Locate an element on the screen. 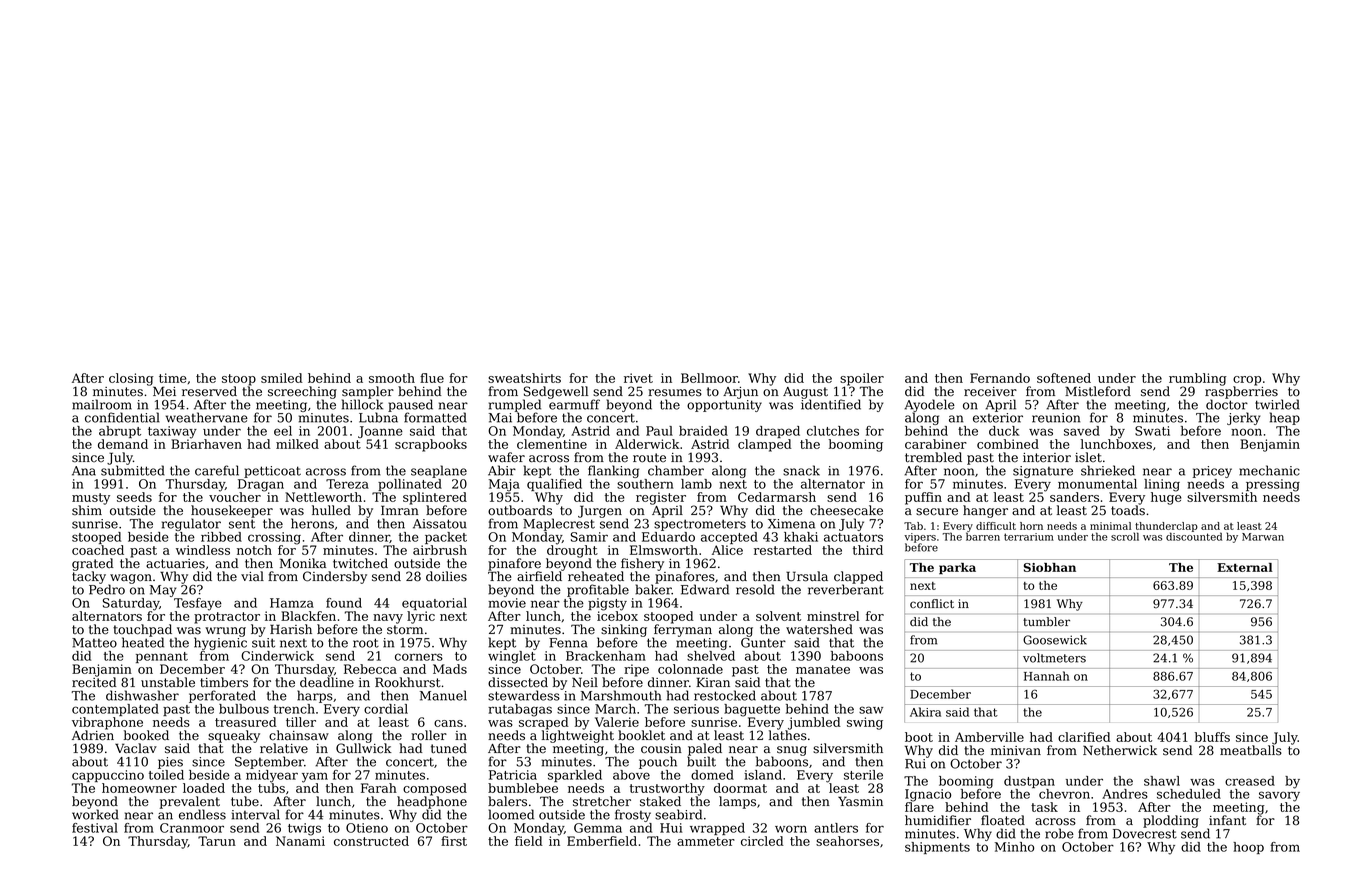 This screenshot has height=887, width=1372. submitted is located at coordinates (133, 470).
